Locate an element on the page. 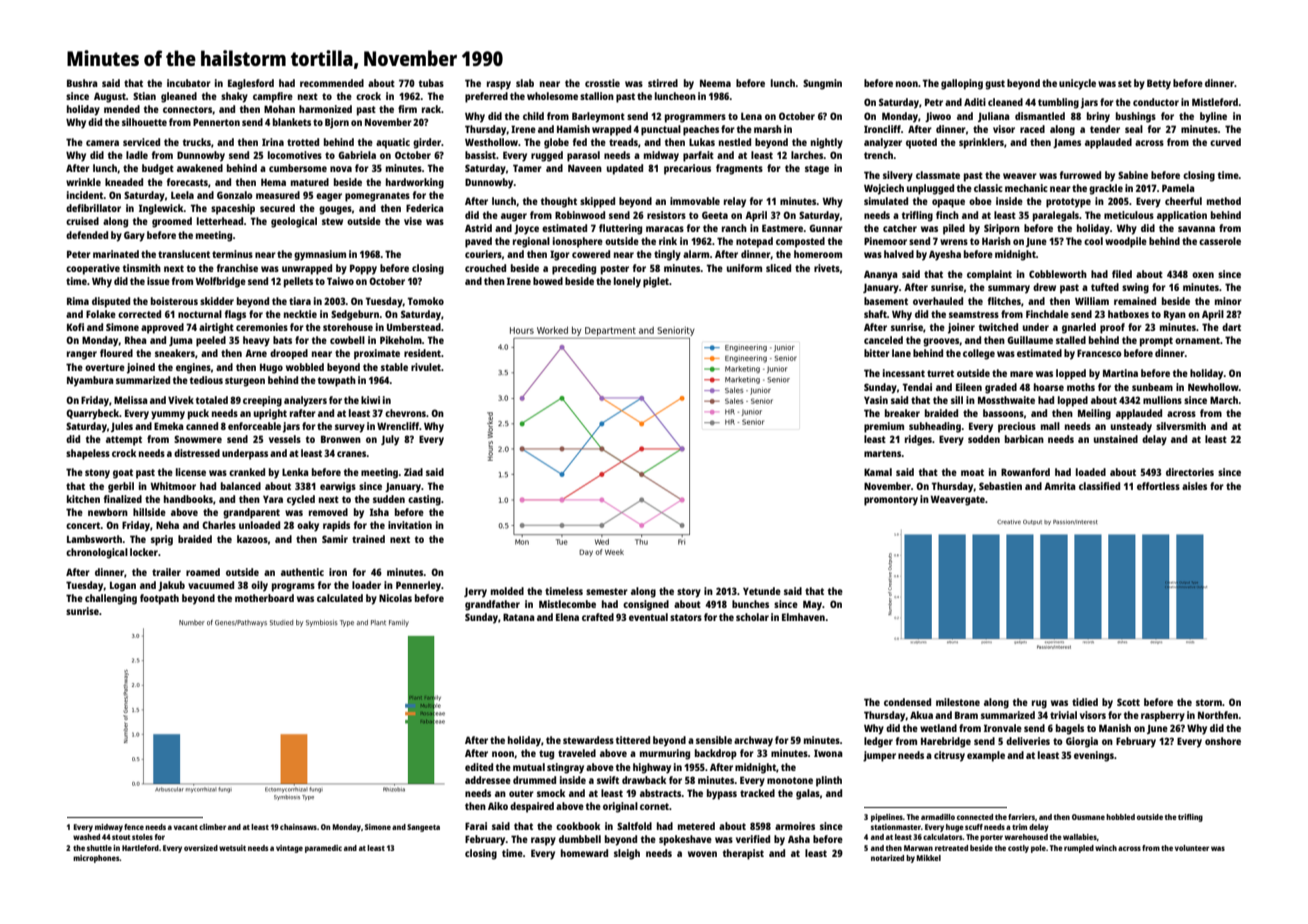 Image resolution: width=1308 pixels, height=924 pixels. tumbling is located at coordinates (1058, 103).
